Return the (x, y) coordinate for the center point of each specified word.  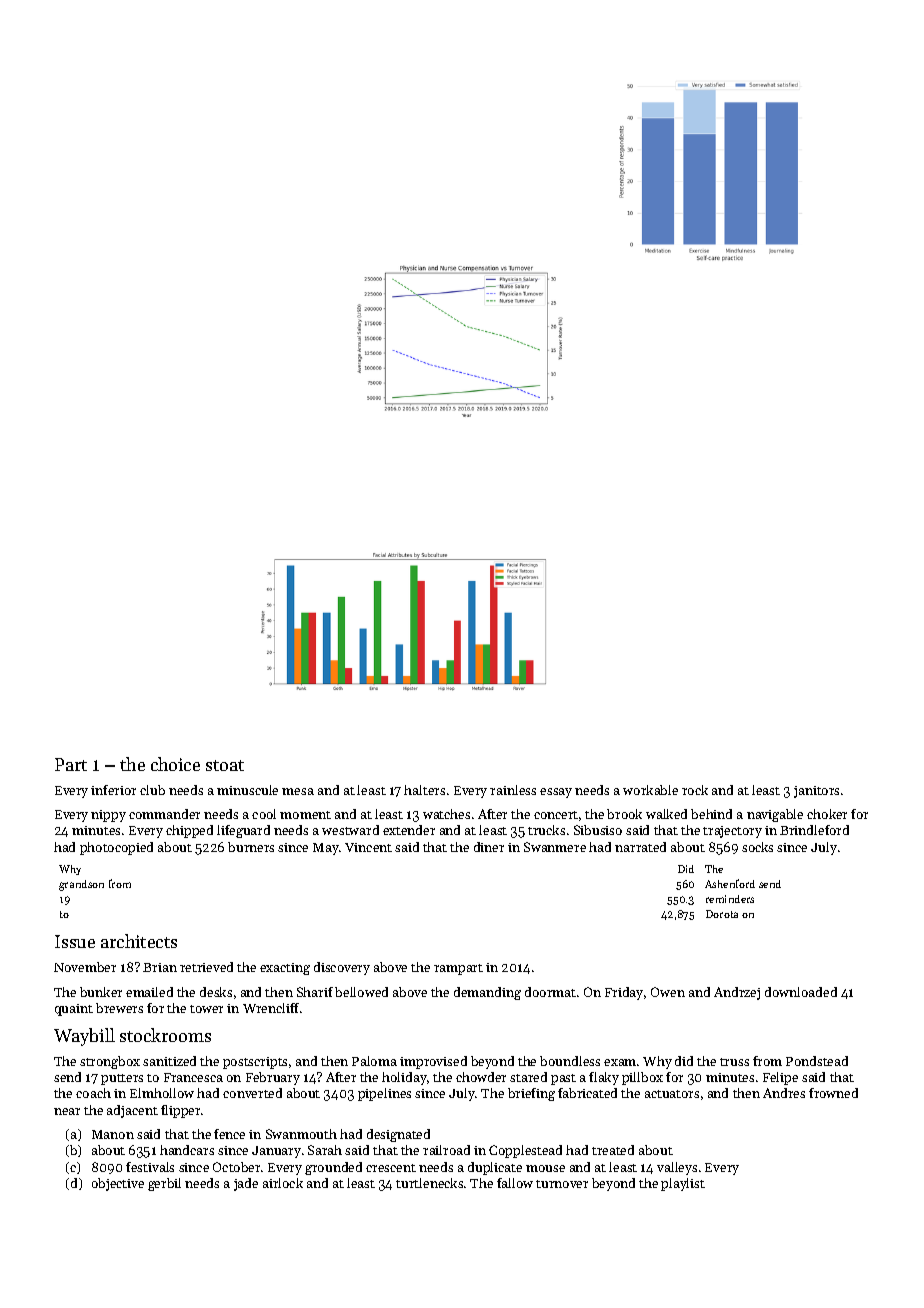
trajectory (732, 832)
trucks (546, 830)
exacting (285, 969)
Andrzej (737, 993)
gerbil (164, 1184)
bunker (101, 992)
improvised (433, 1062)
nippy (108, 816)
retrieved (206, 967)
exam (620, 1062)
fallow (515, 1183)
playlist (683, 1184)
